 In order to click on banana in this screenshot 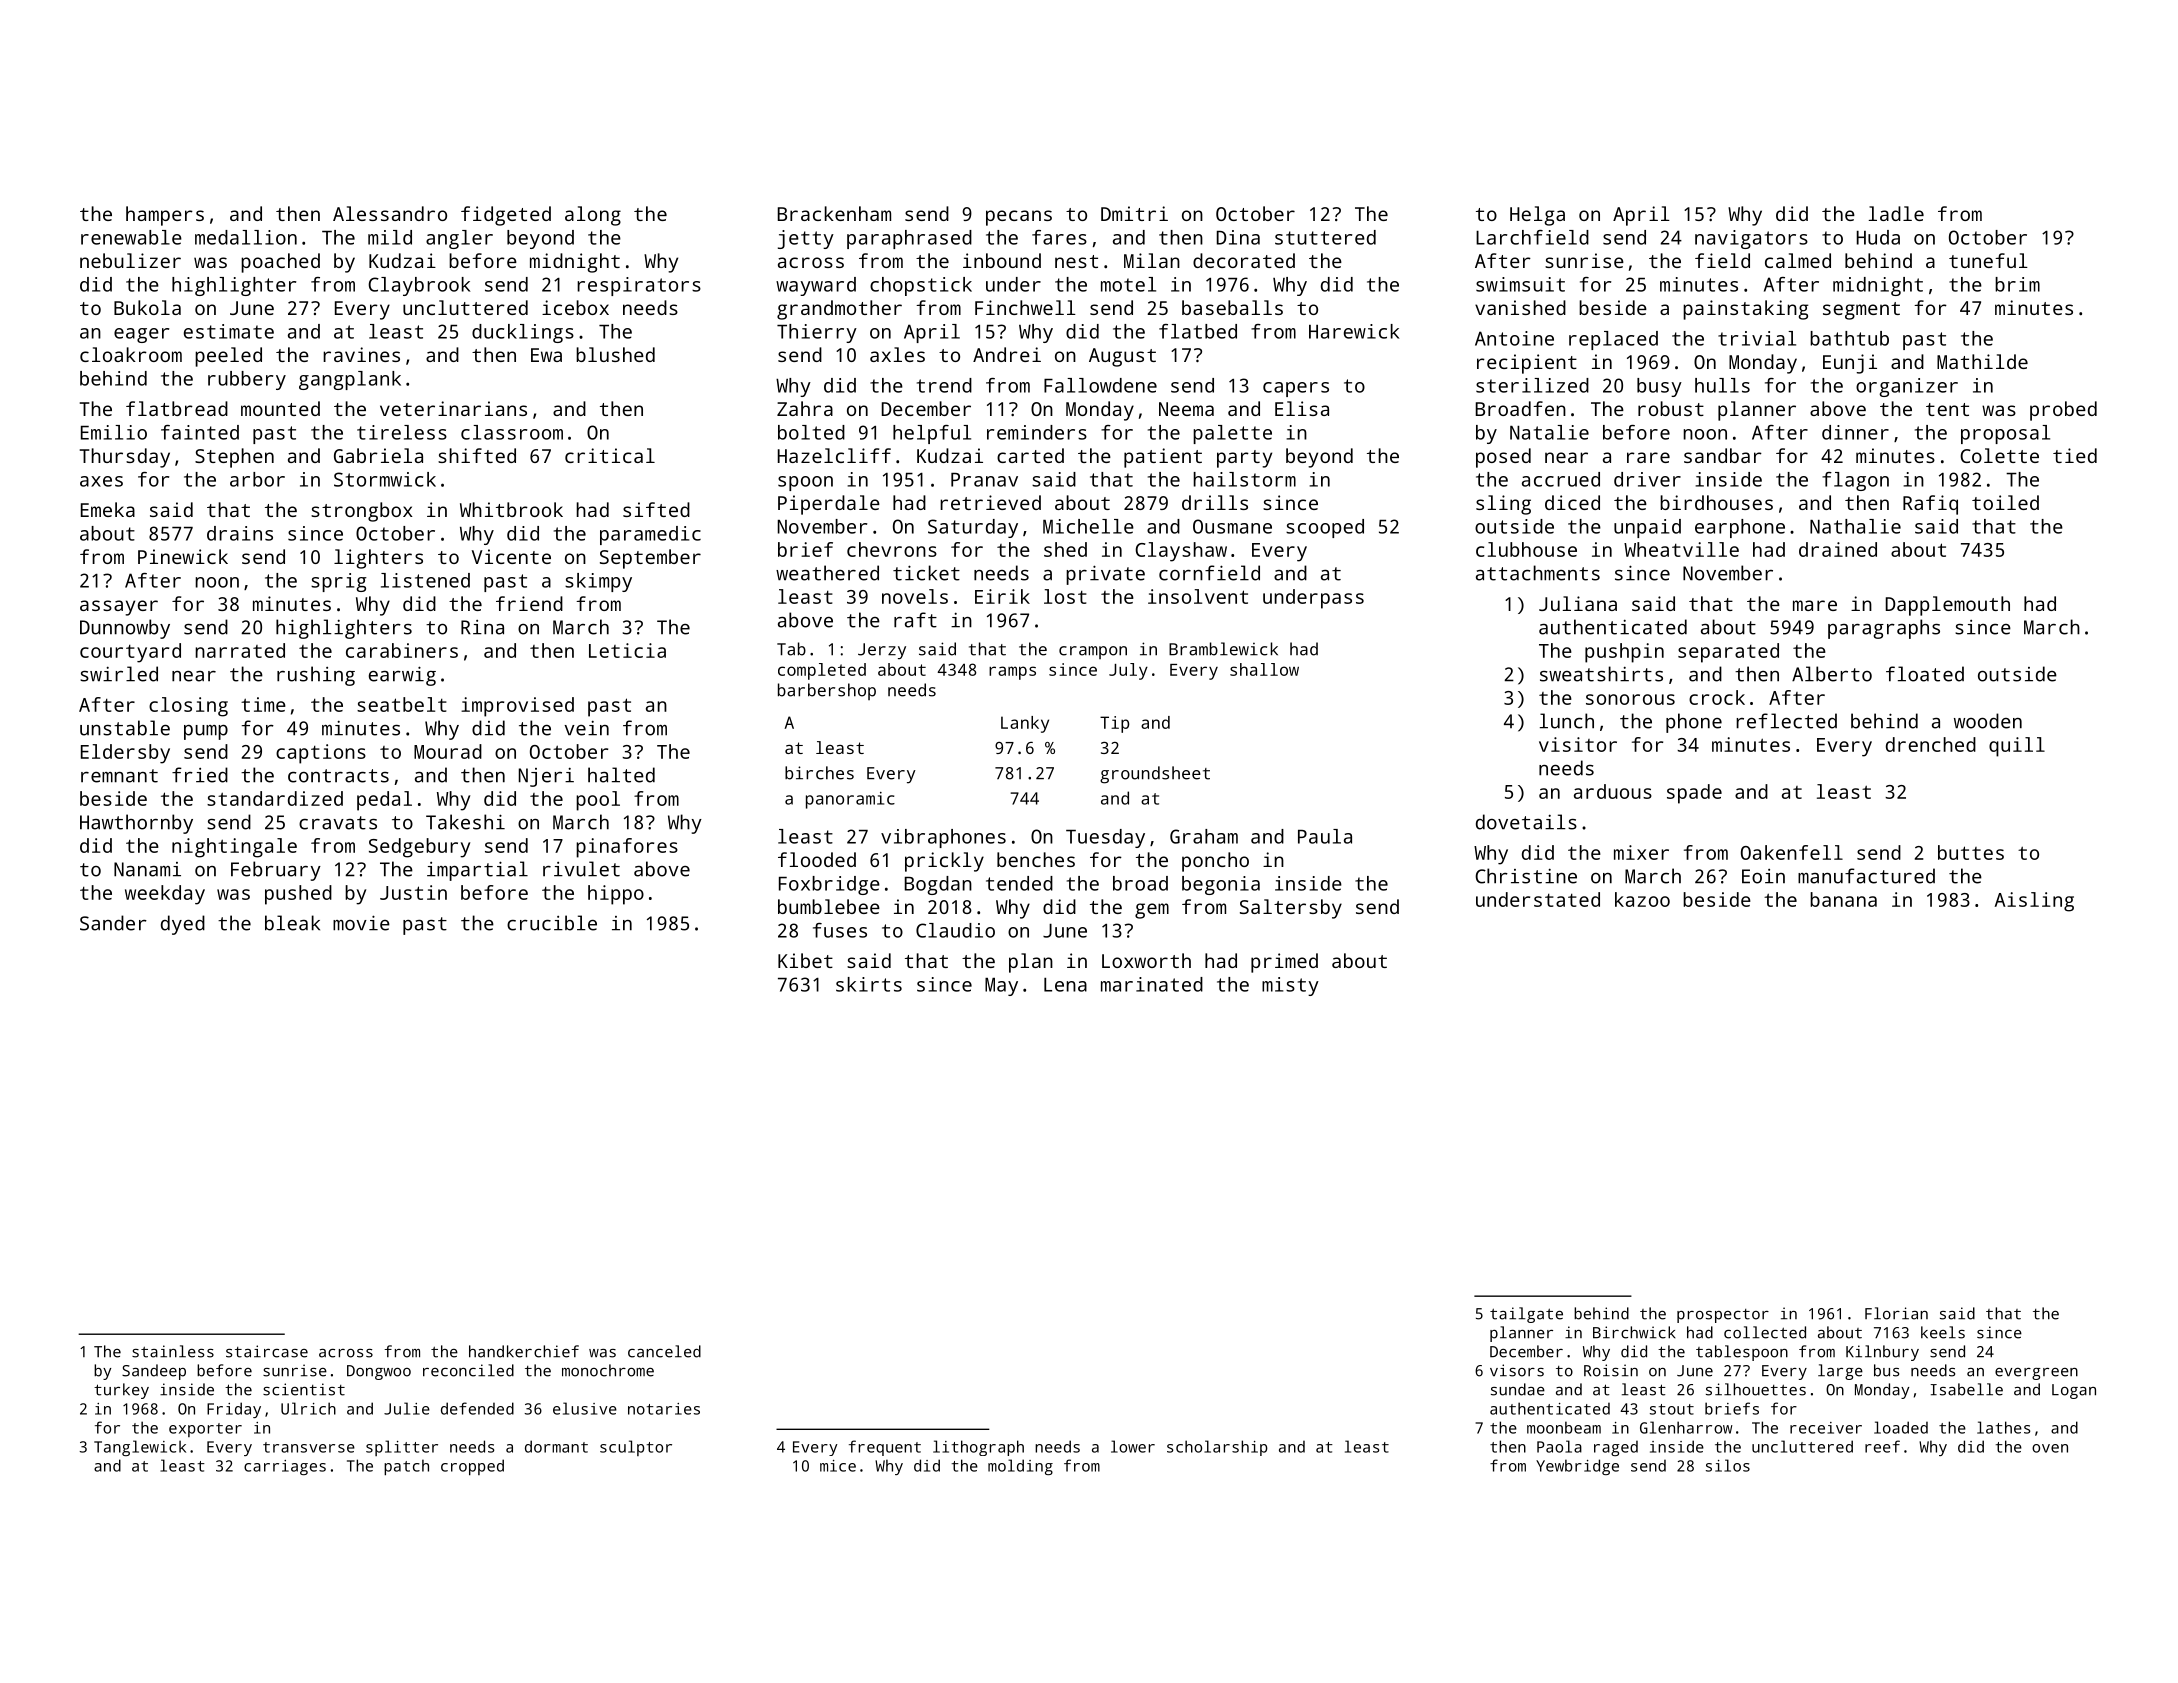, I will do `click(1843, 899)`.
